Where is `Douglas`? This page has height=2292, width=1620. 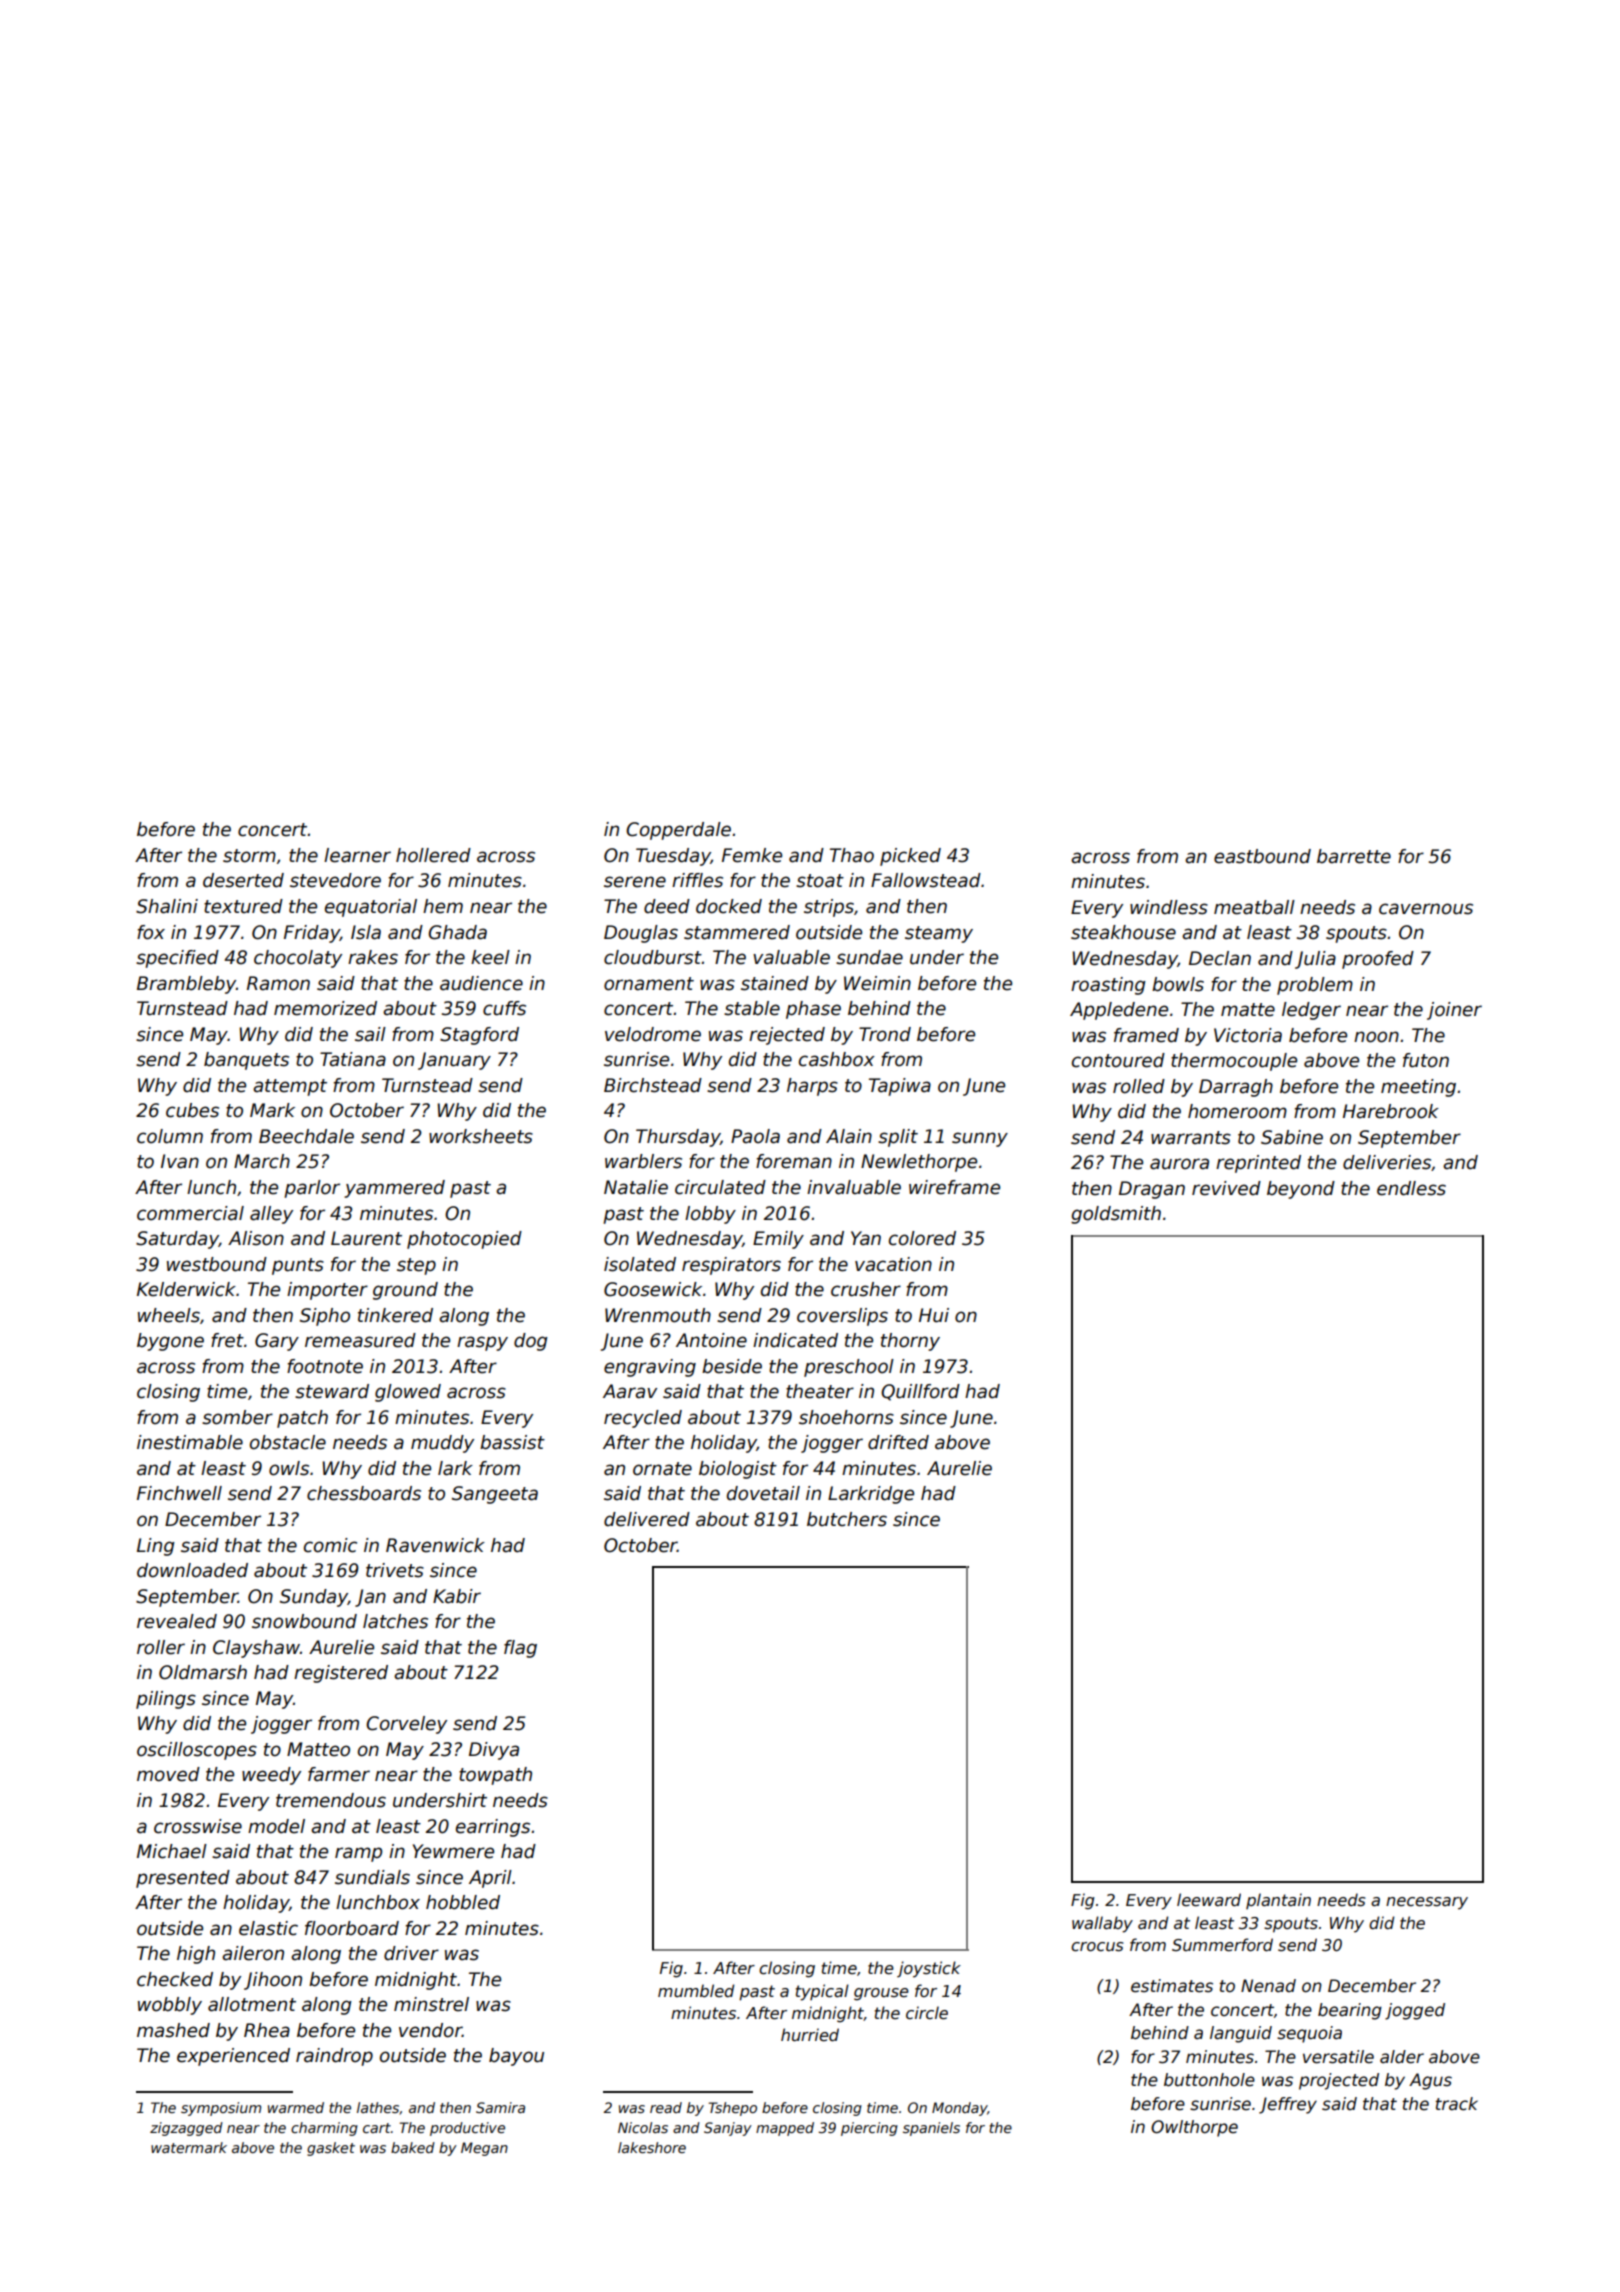 Douglas is located at coordinates (641, 934).
